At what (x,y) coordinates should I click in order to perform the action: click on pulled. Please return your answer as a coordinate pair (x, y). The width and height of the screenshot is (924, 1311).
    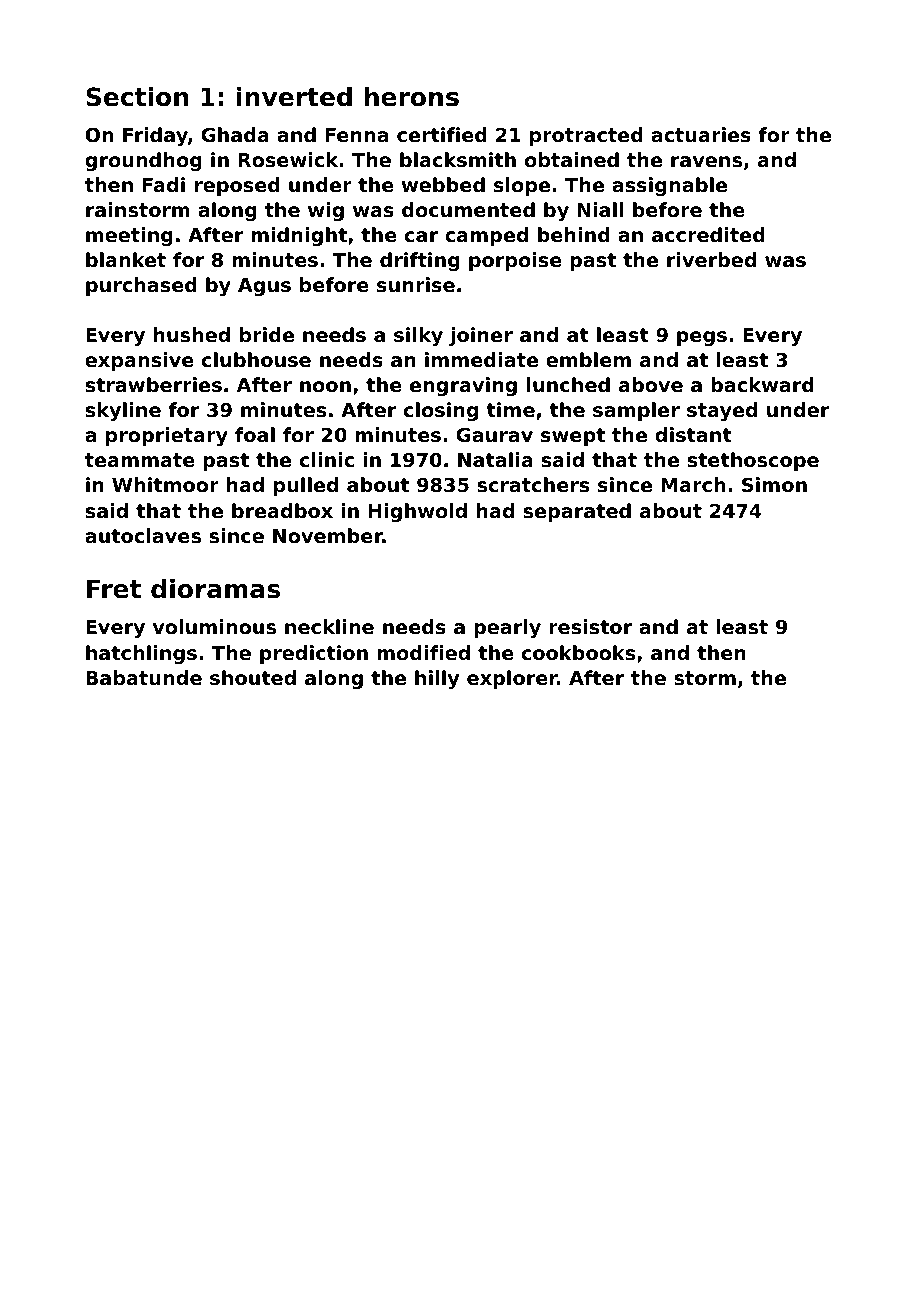
    Looking at the image, I should click on (306, 486).
